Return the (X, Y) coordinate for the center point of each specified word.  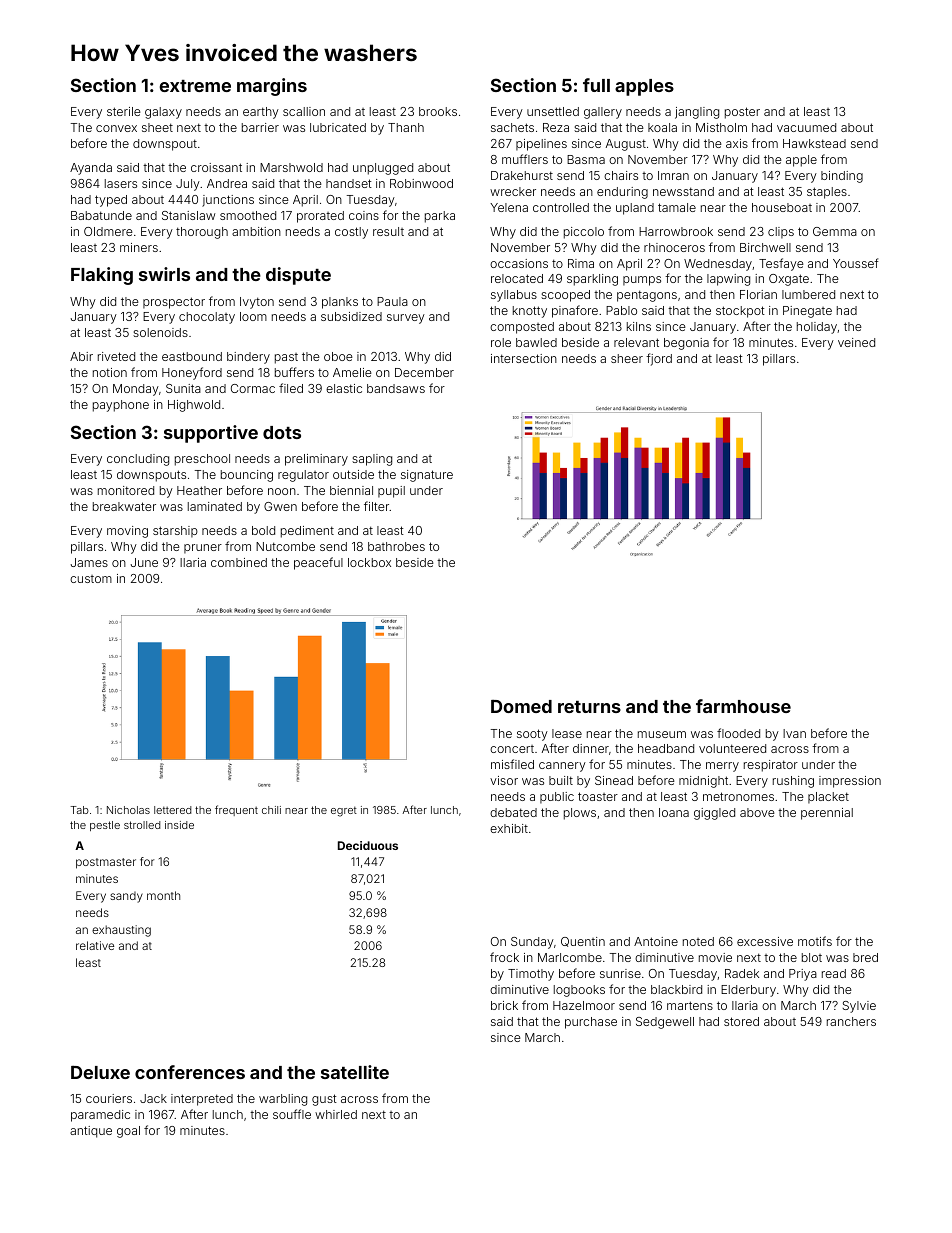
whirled (336, 1114)
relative (95, 945)
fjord (659, 359)
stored (741, 1021)
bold (263, 530)
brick (504, 1005)
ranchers (851, 1021)
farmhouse (743, 706)
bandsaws (396, 388)
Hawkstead (814, 143)
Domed (521, 706)
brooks (438, 111)
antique (91, 1132)
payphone (121, 406)
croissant (216, 167)
